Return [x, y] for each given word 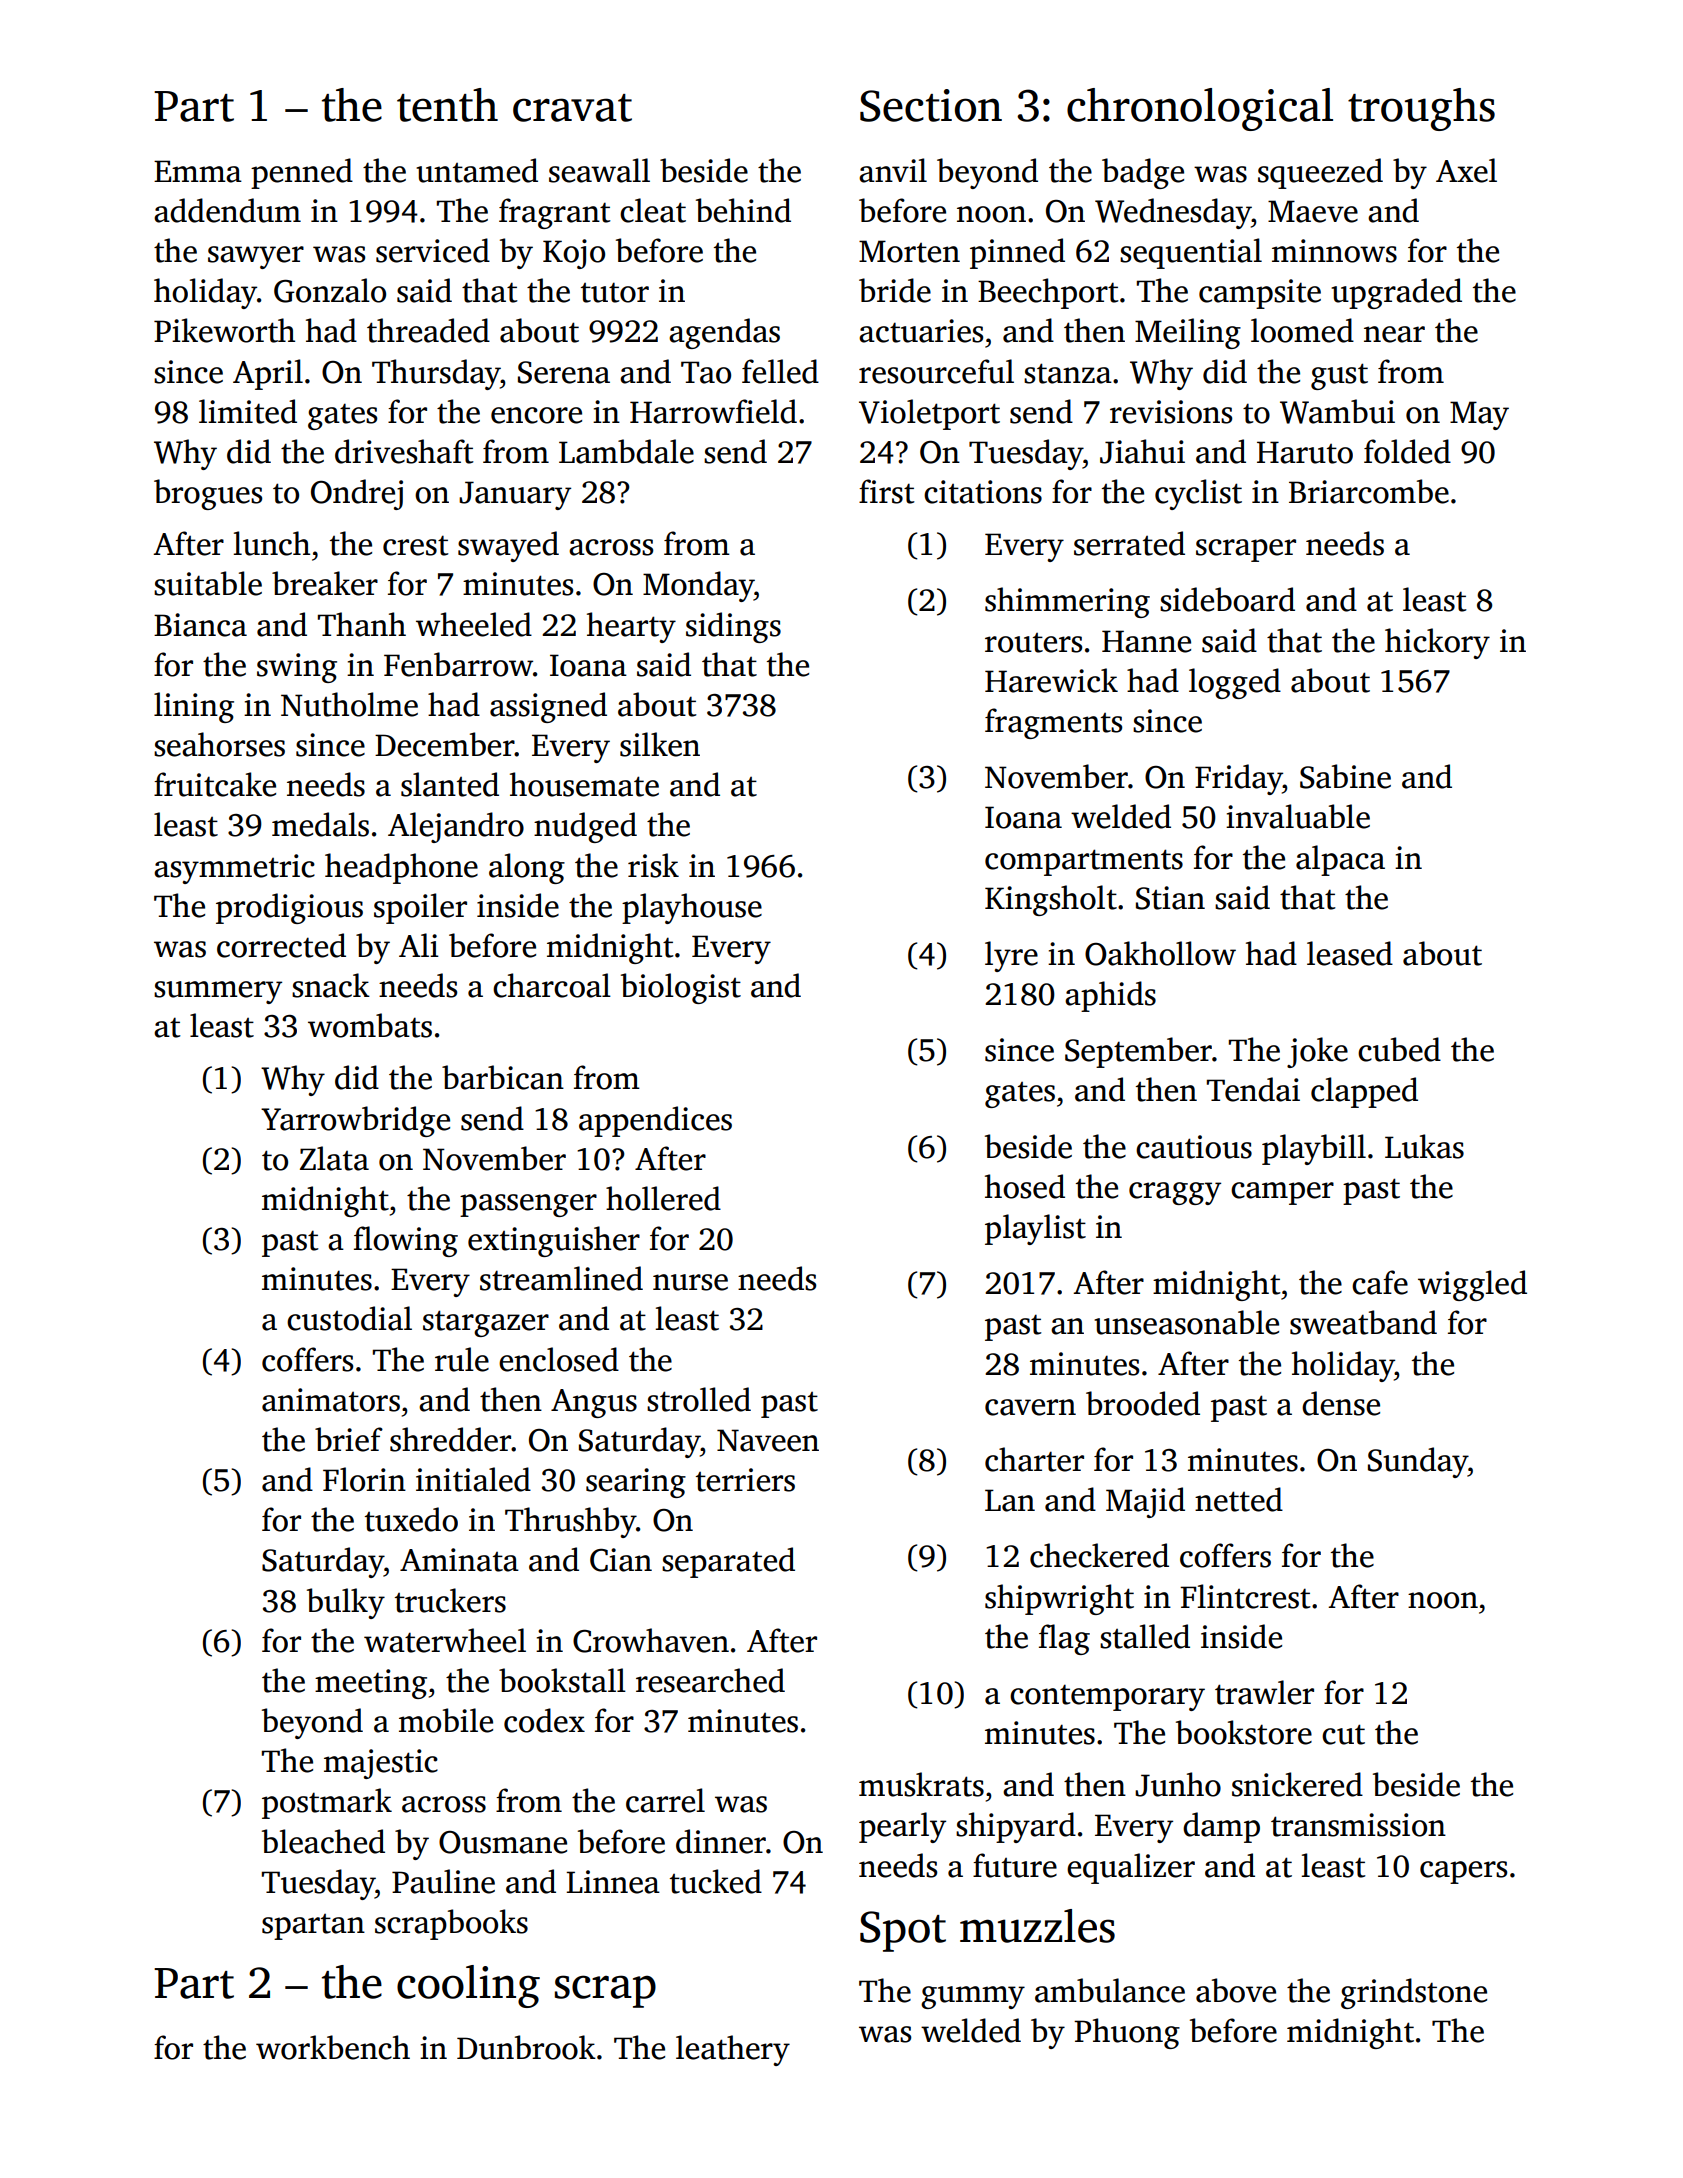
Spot [903, 1931]
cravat [572, 108]
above [1236, 1990]
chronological [1200, 109]
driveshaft [404, 451]
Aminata [459, 1560]
